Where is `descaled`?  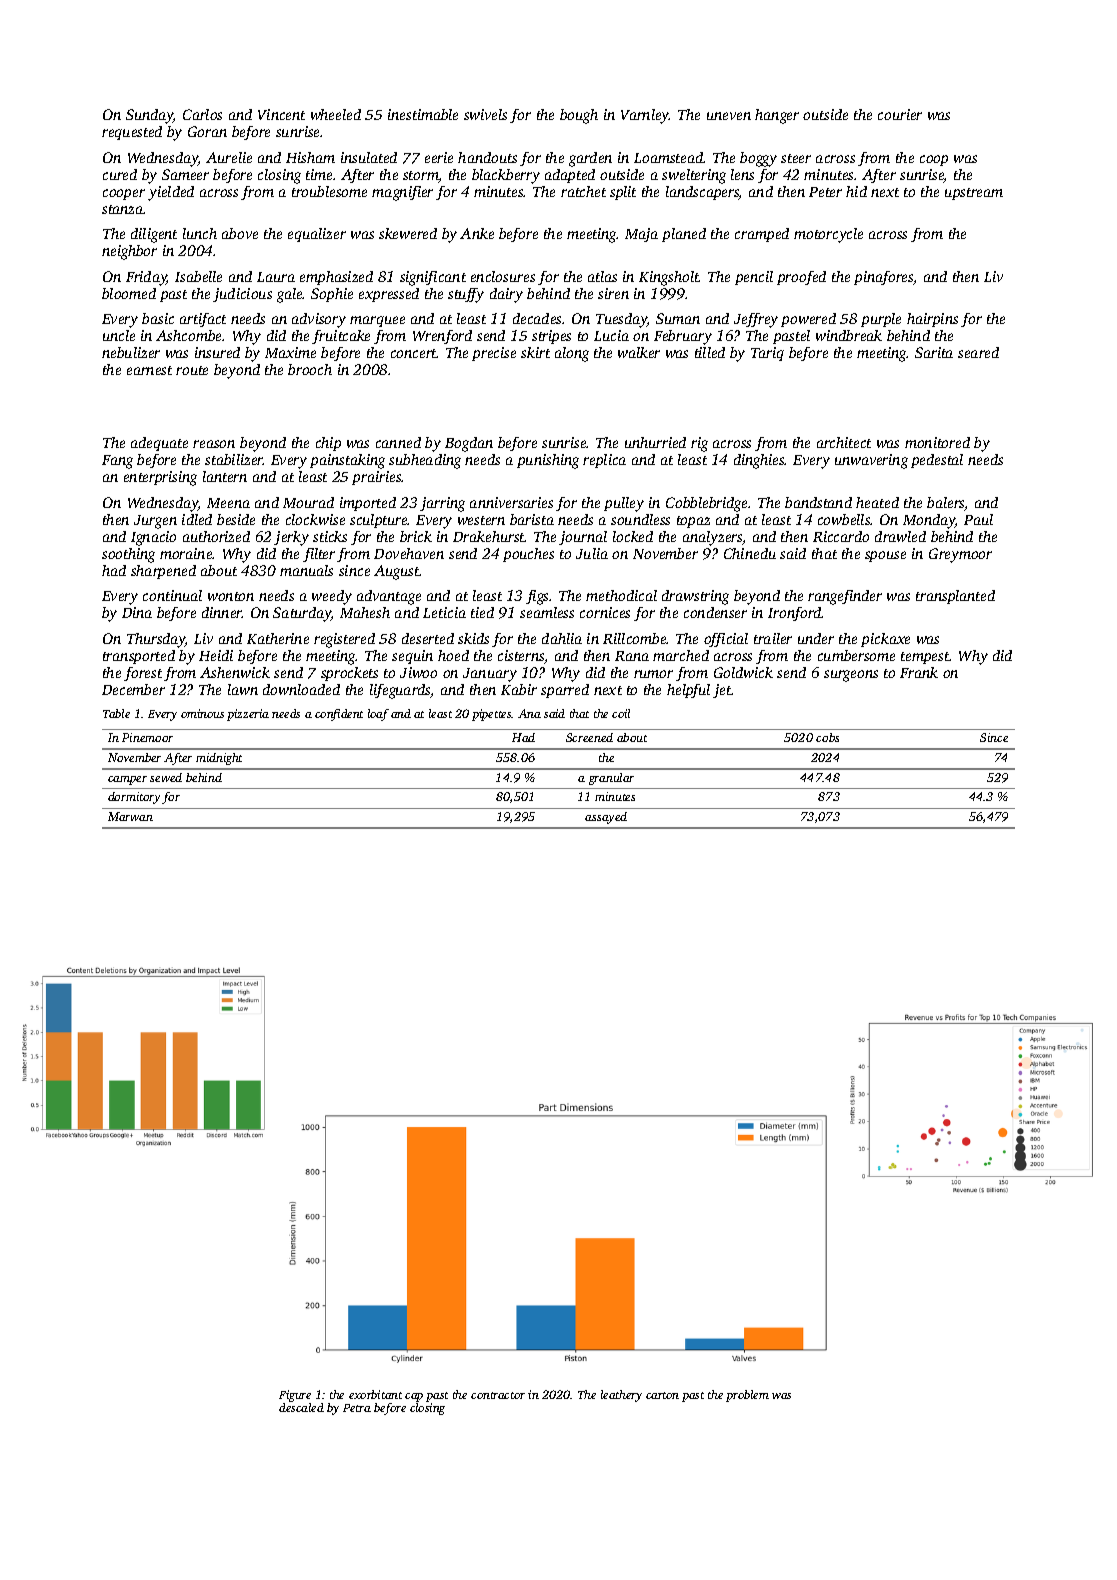 descaled is located at coordinates (301, 1407).
